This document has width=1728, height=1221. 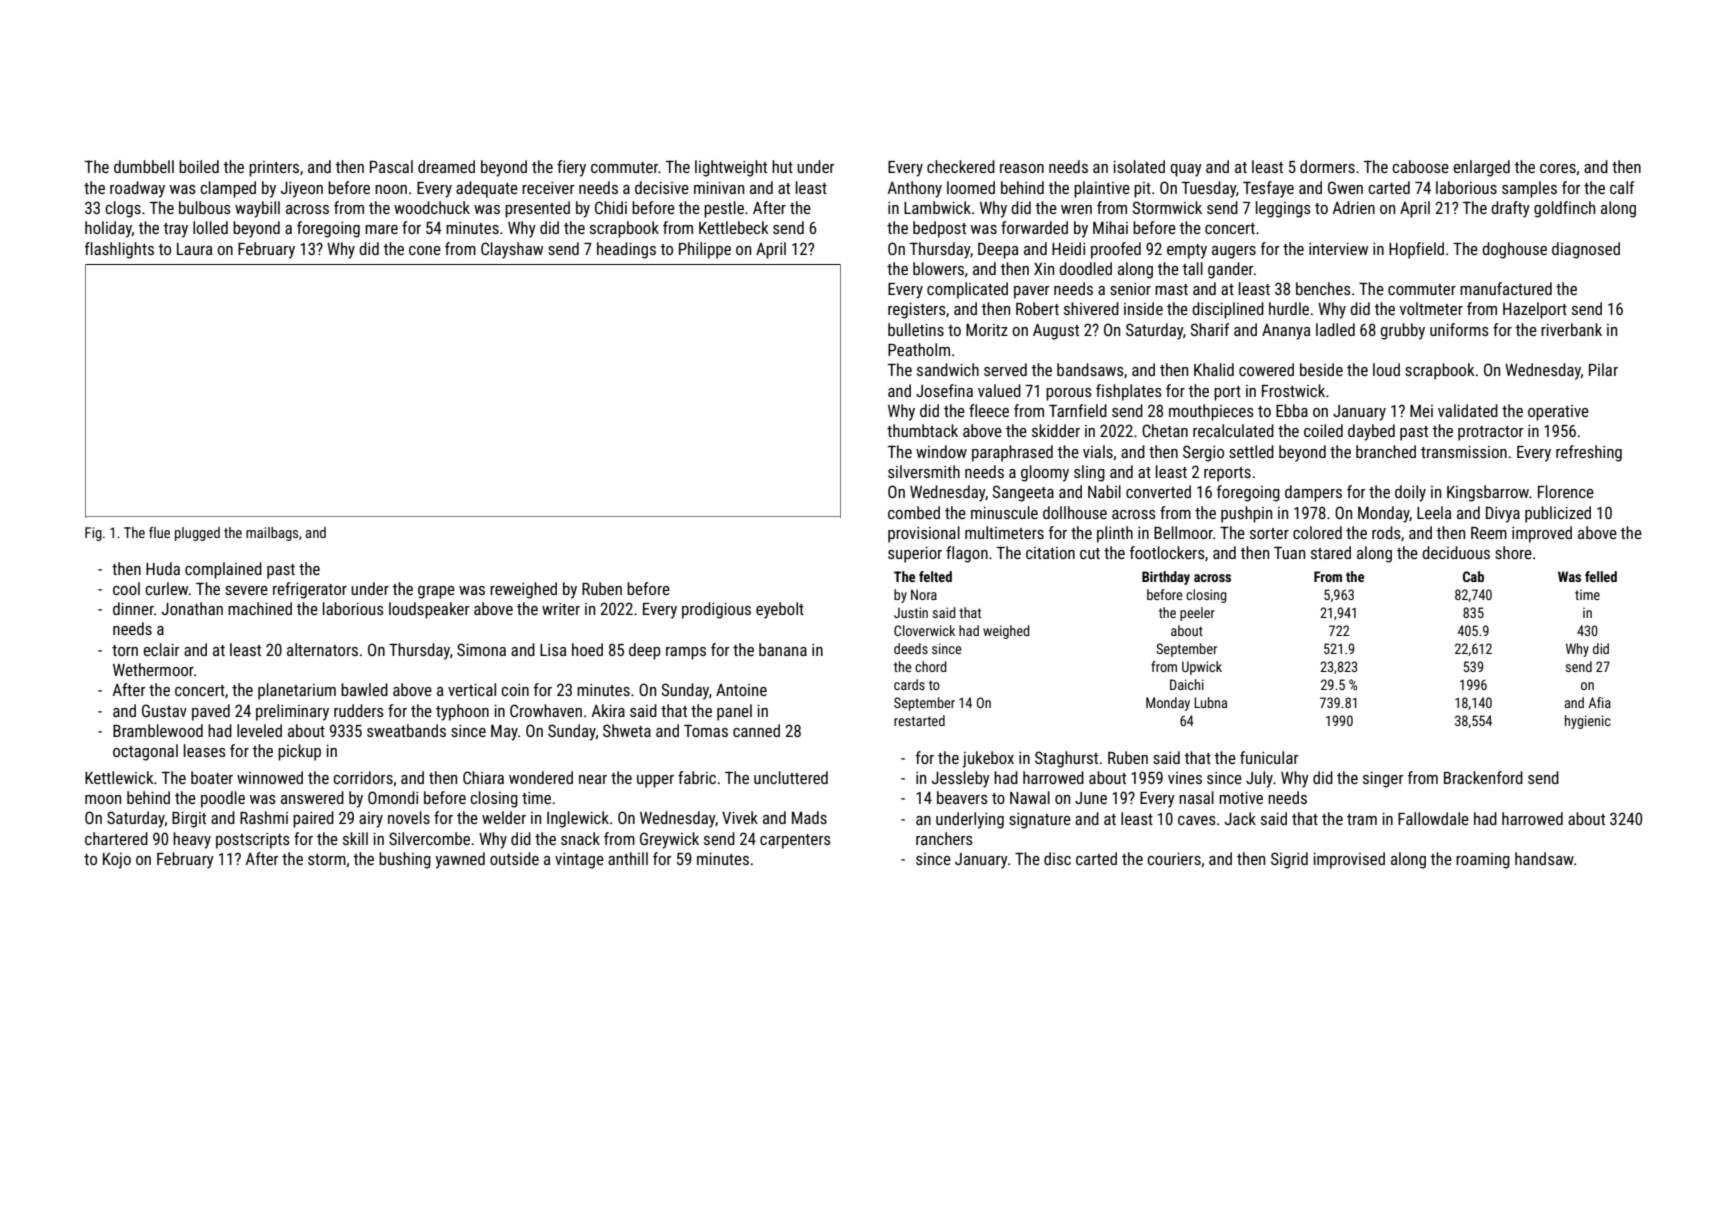 I want to click on mare, so click(x=381, y=229).
